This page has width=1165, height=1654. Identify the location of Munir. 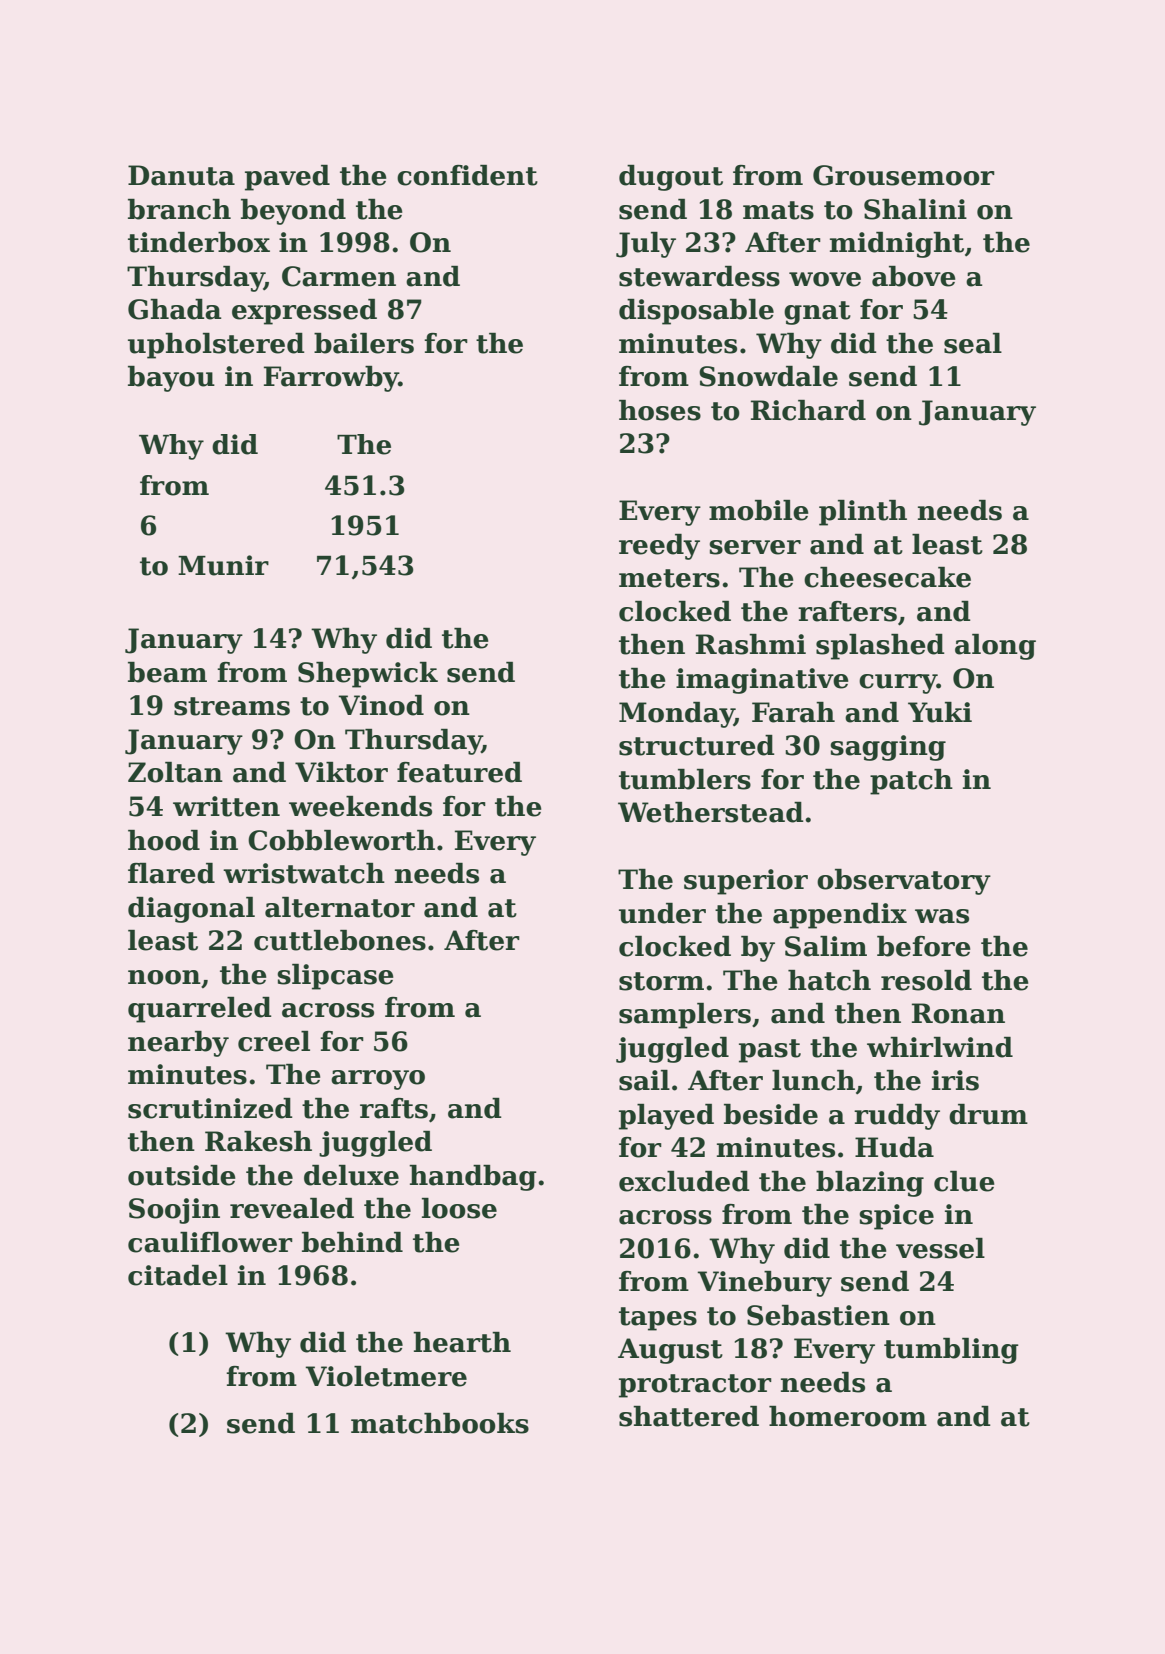
(223, 565).
